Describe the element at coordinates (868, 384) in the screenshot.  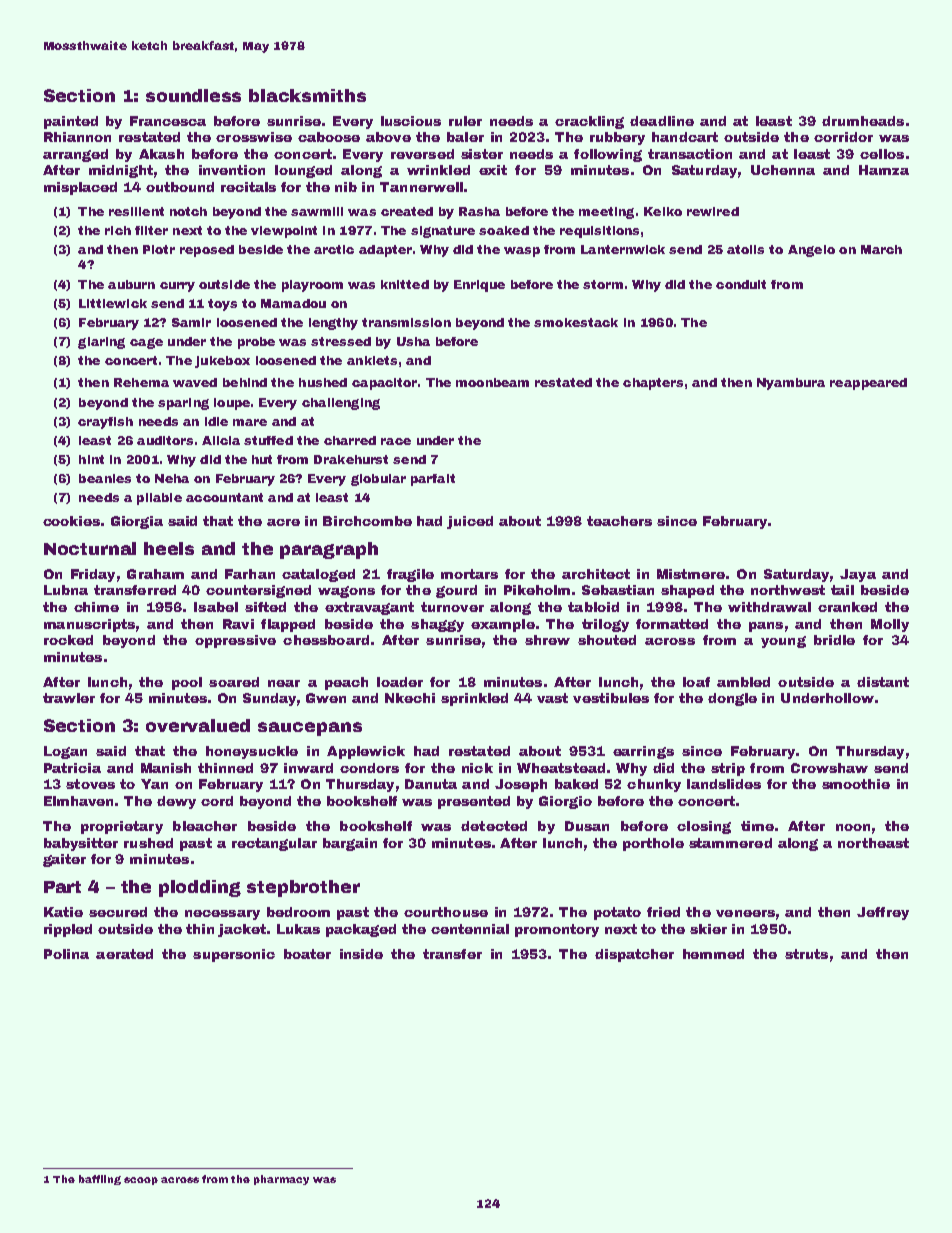
I see `reappeared` at that location.
